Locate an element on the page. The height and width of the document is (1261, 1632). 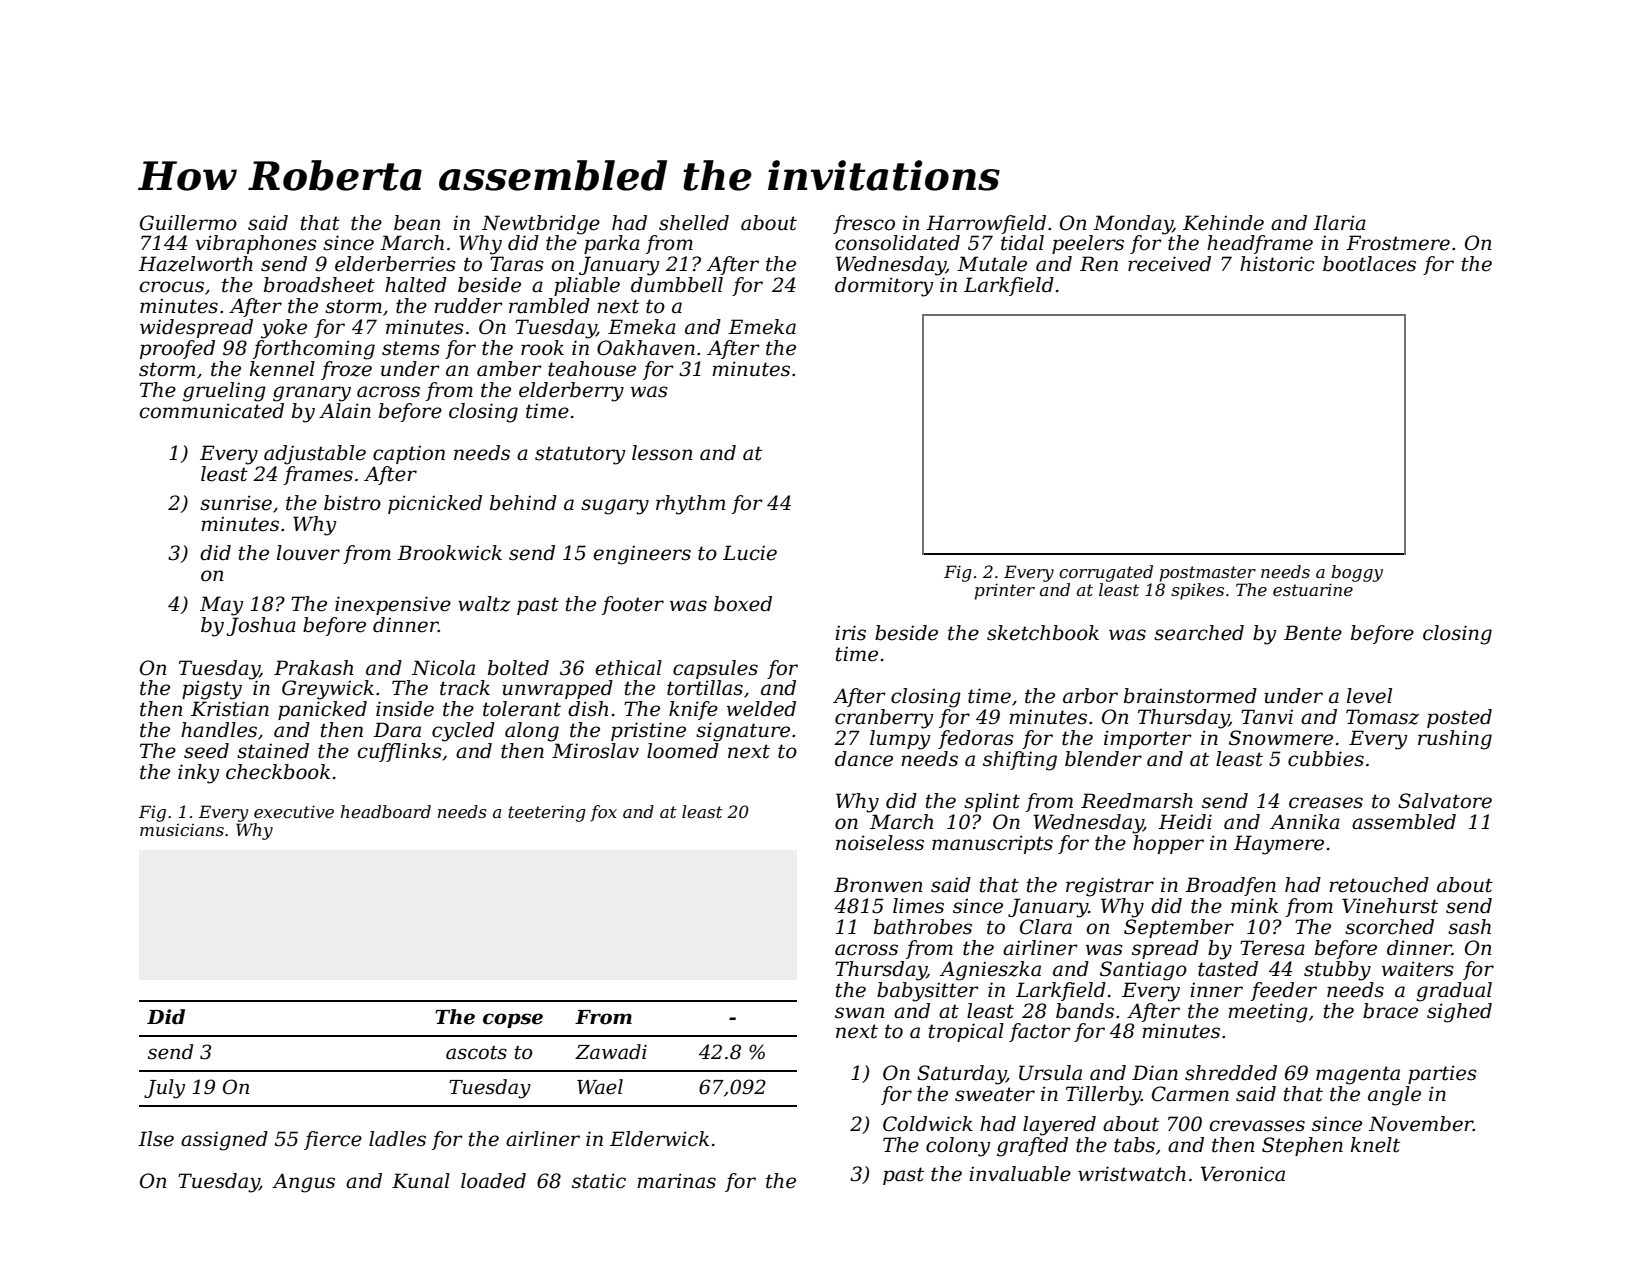
colony is located at coordinates (958, 1147).
